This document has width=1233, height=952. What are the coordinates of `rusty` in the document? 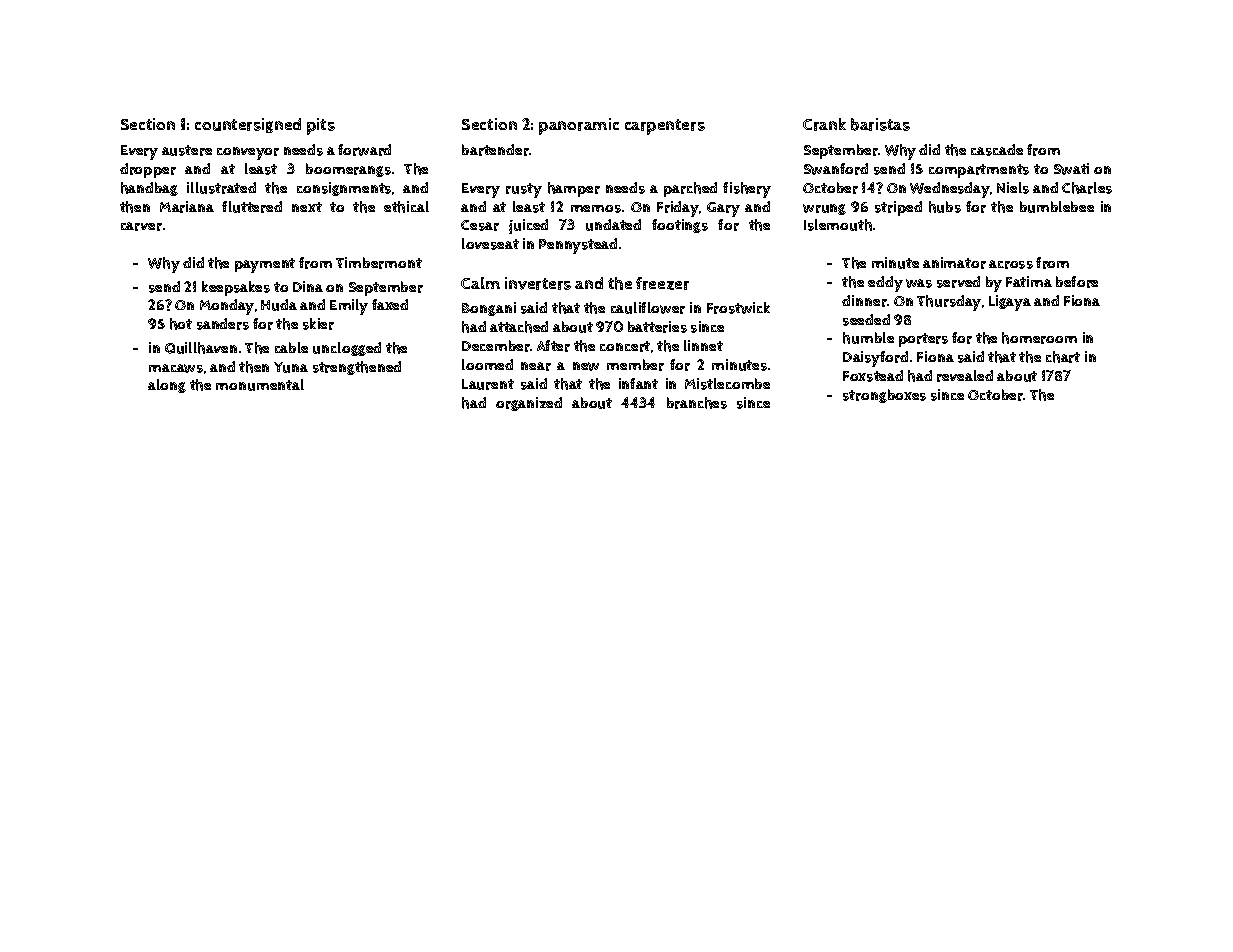 It's located at (524, 190).
